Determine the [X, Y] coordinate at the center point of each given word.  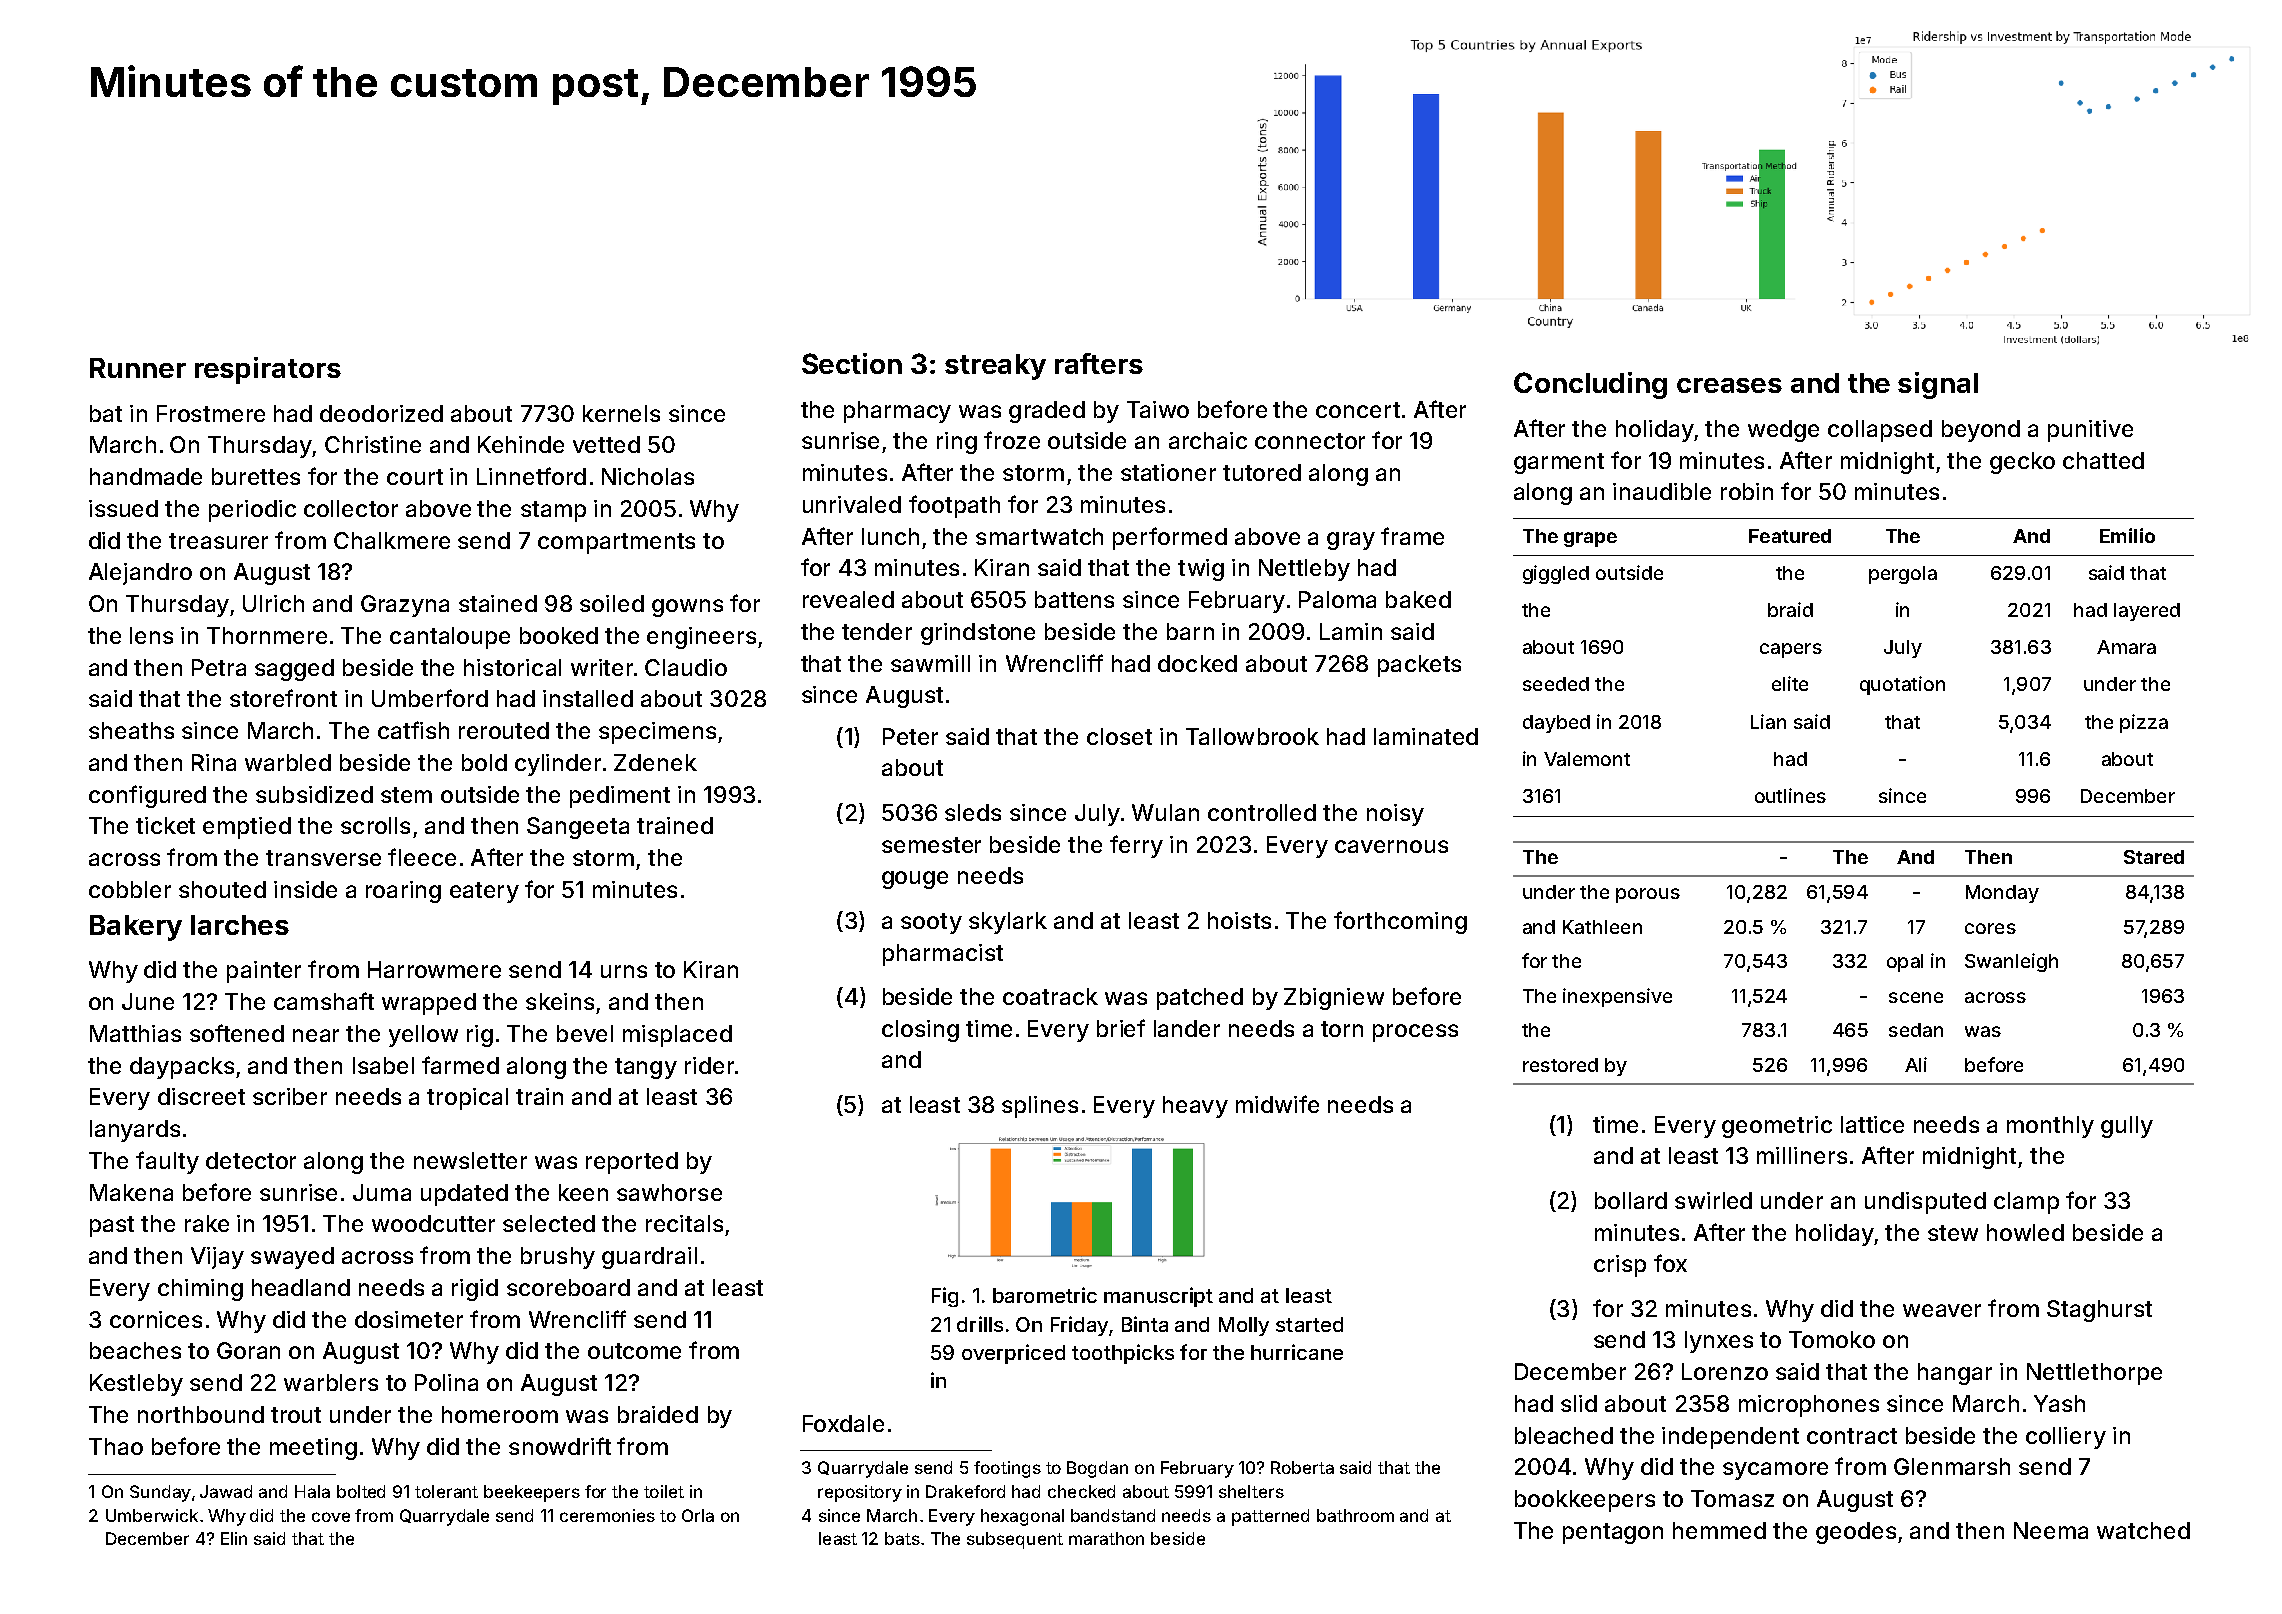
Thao [116, 1446]
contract [1852, 1436]
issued [123, 508]
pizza [2144, 723]
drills [980, 1324]
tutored [1262, 472]
